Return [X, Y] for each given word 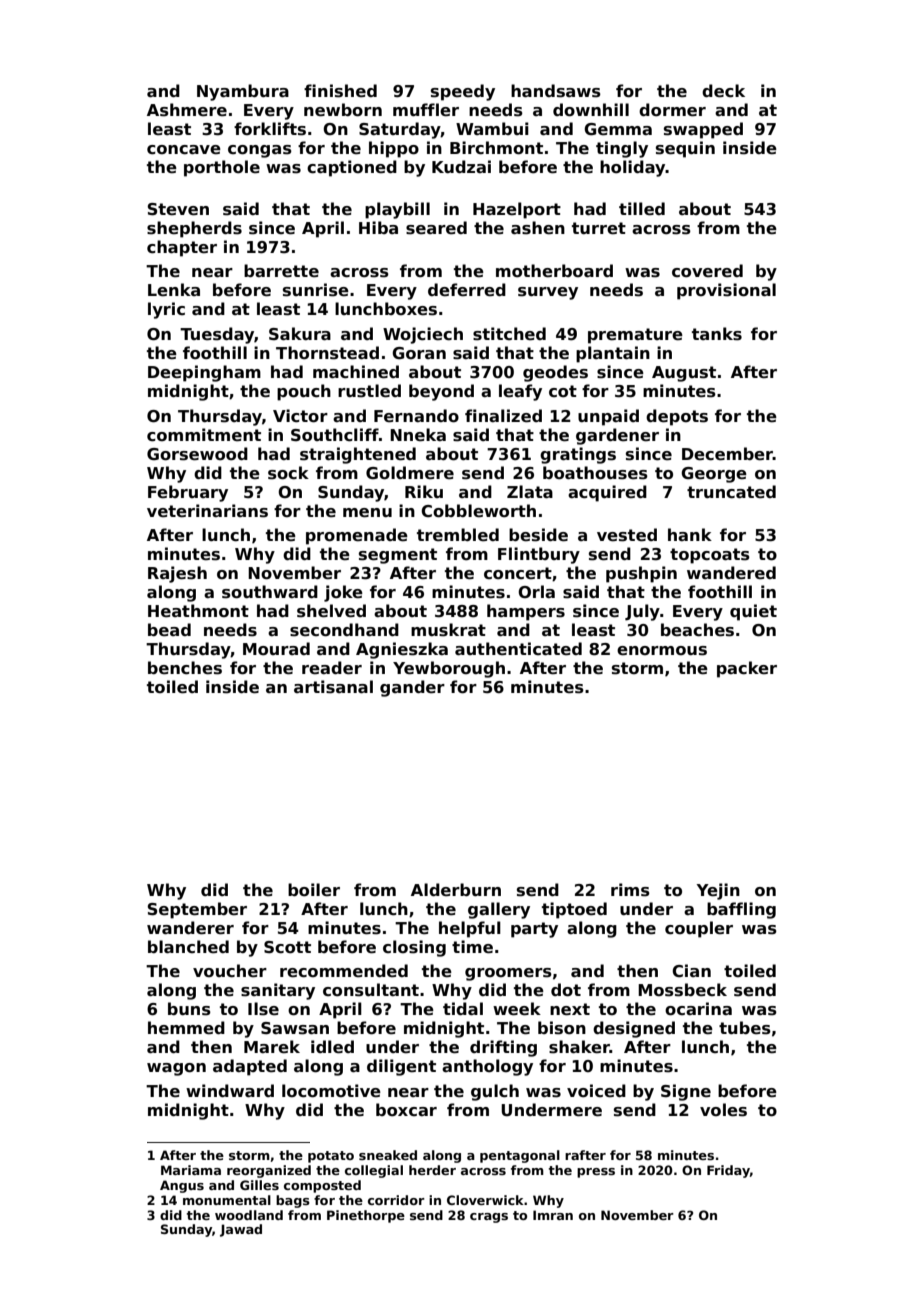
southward [270, 592]
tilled [642, 209]
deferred [467, 290]
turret [599, 228]
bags [293, 1201]
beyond [441, 392]
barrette [281, 271]
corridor [396, 1200]
